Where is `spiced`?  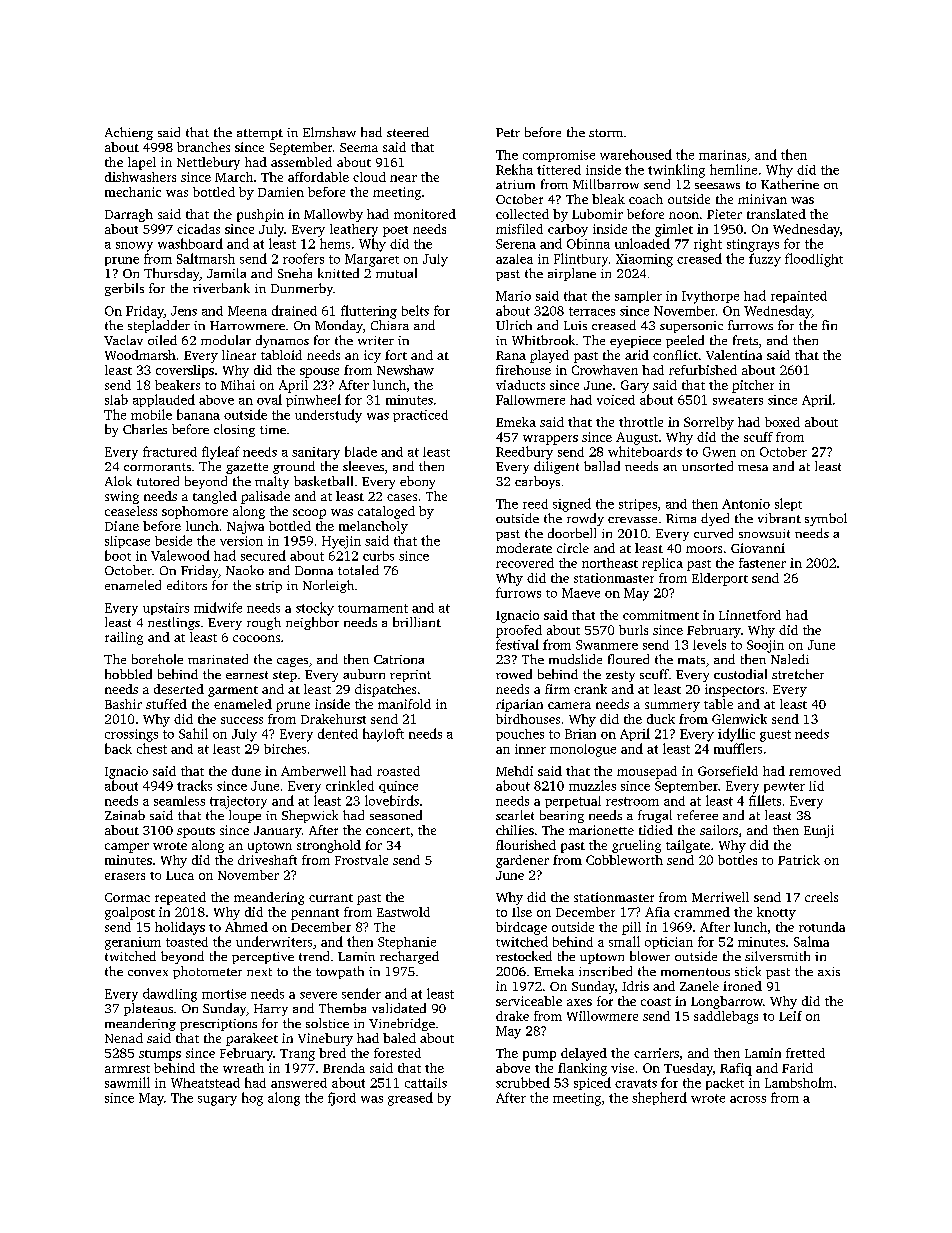 spiced is located at coordinates (592, 1083).
